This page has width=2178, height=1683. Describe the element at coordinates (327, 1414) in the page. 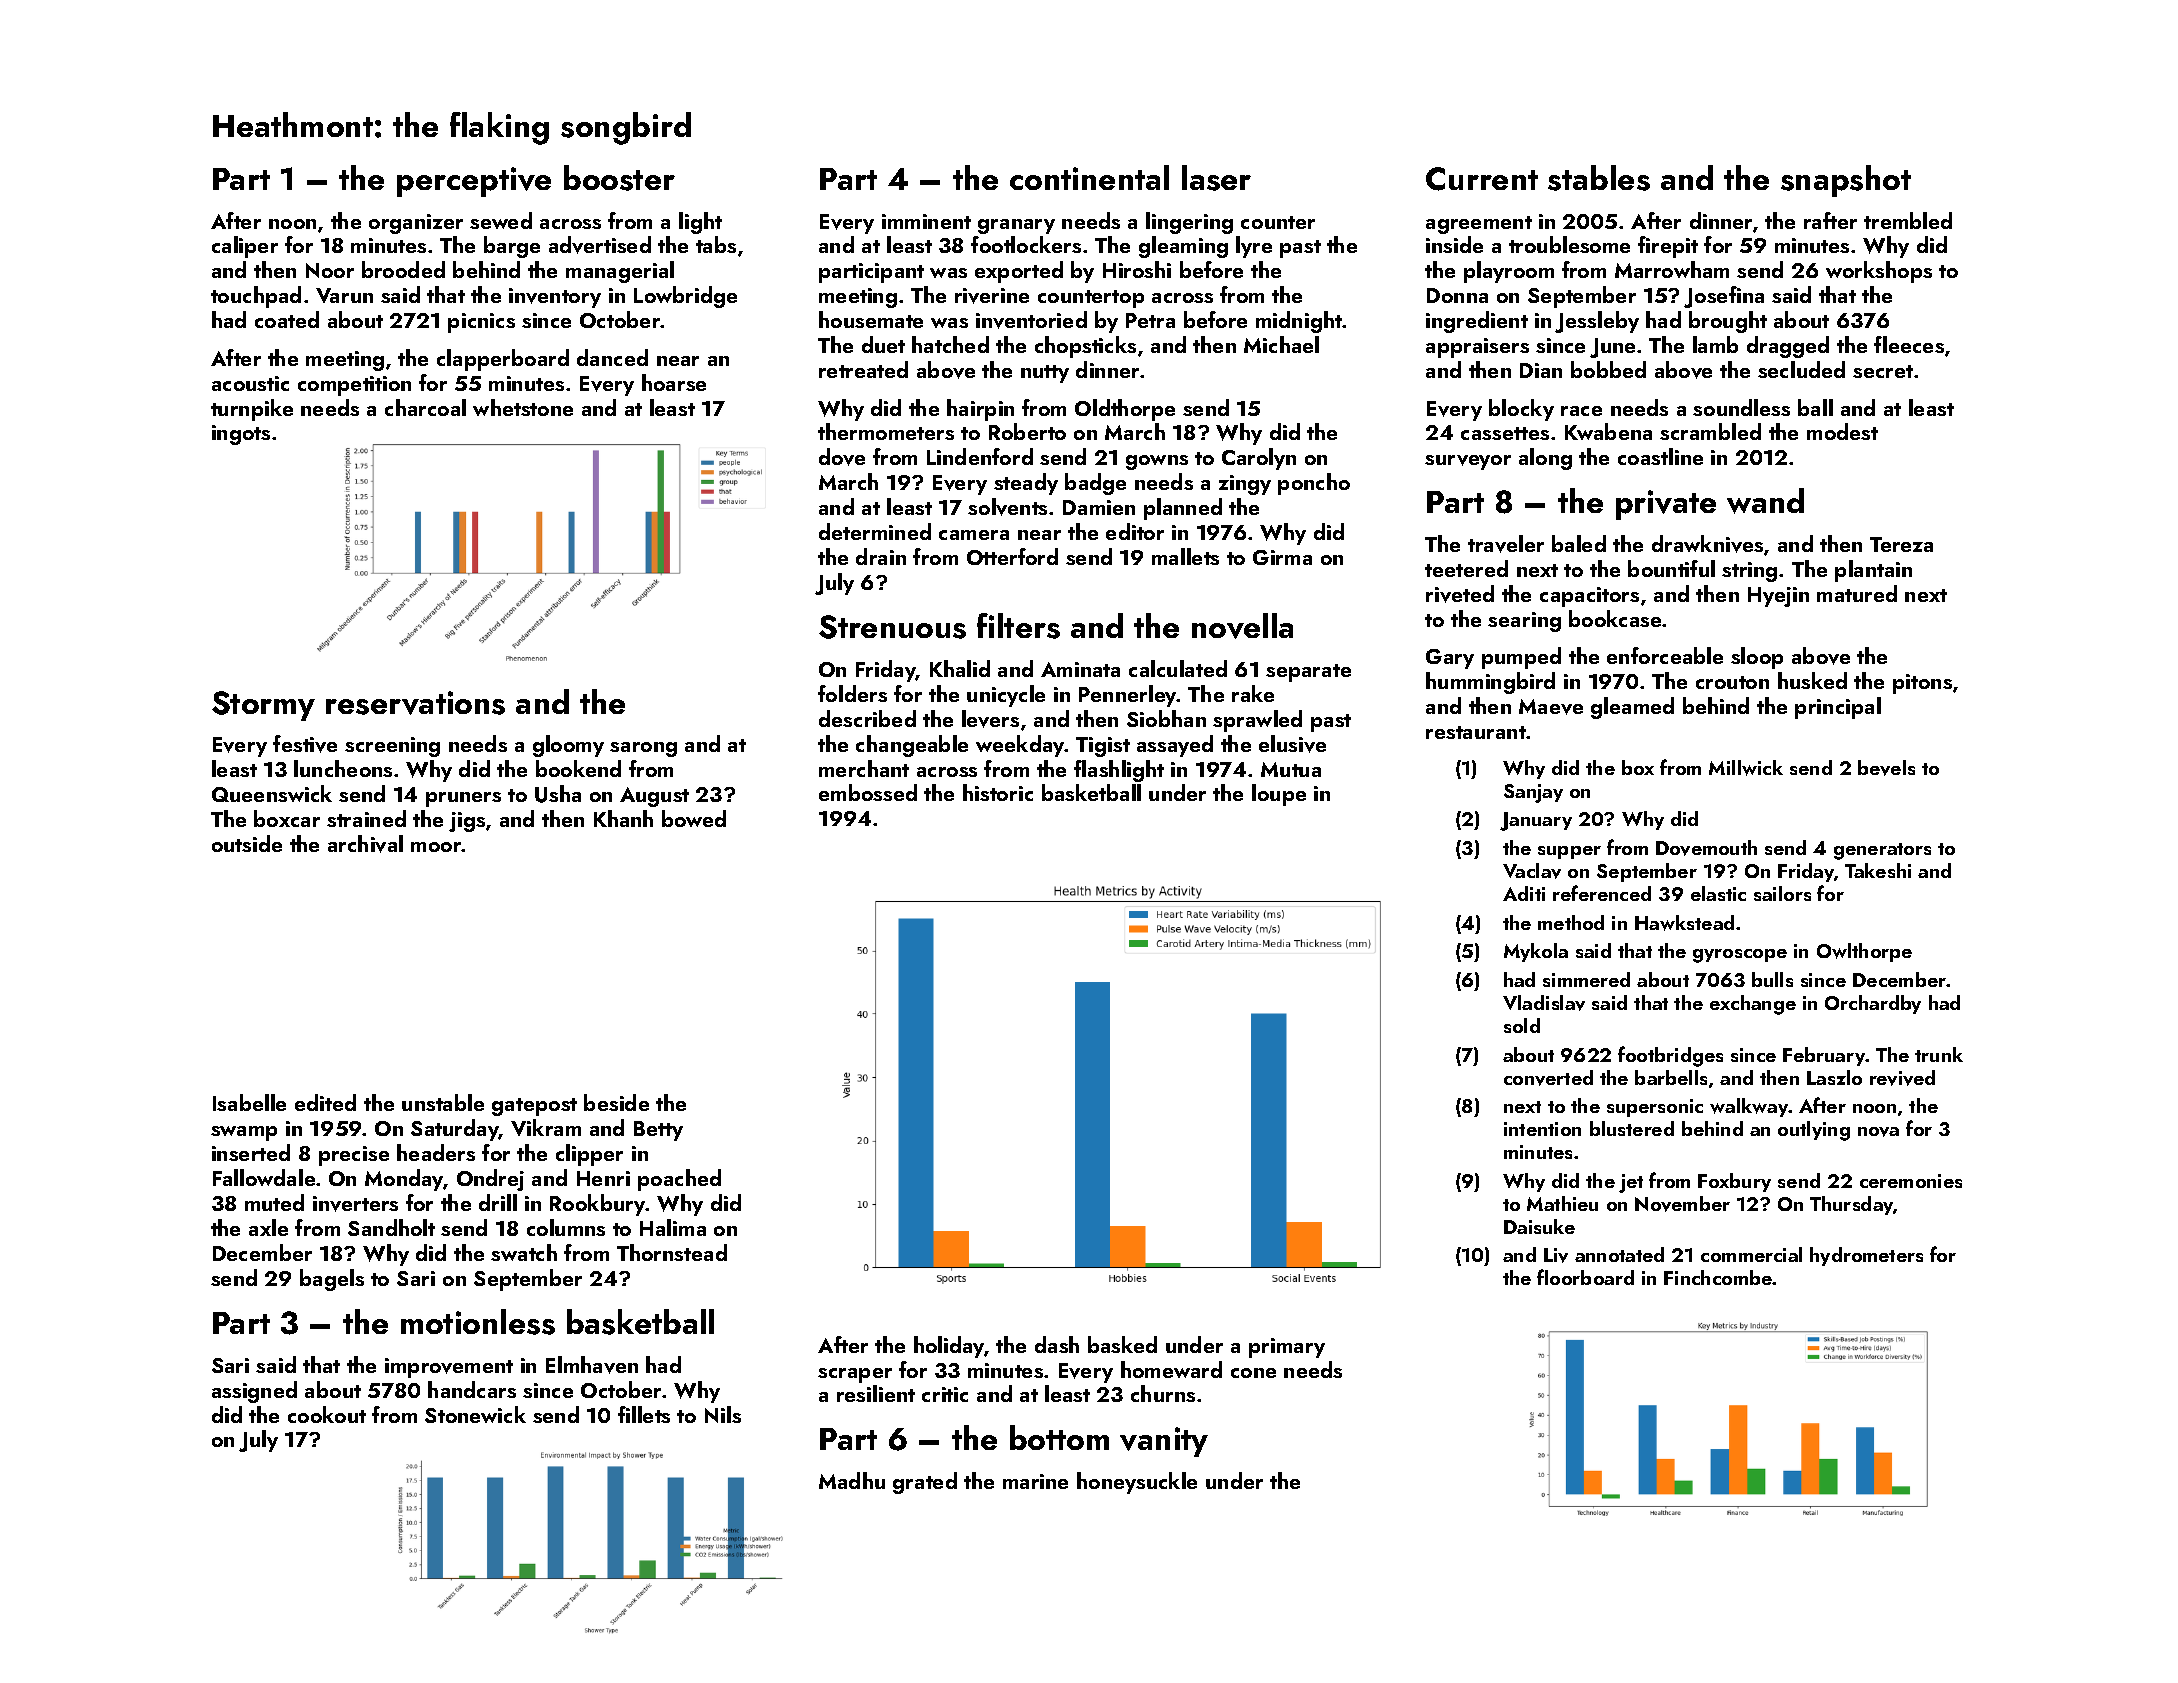

I see `cookout` at that location.
